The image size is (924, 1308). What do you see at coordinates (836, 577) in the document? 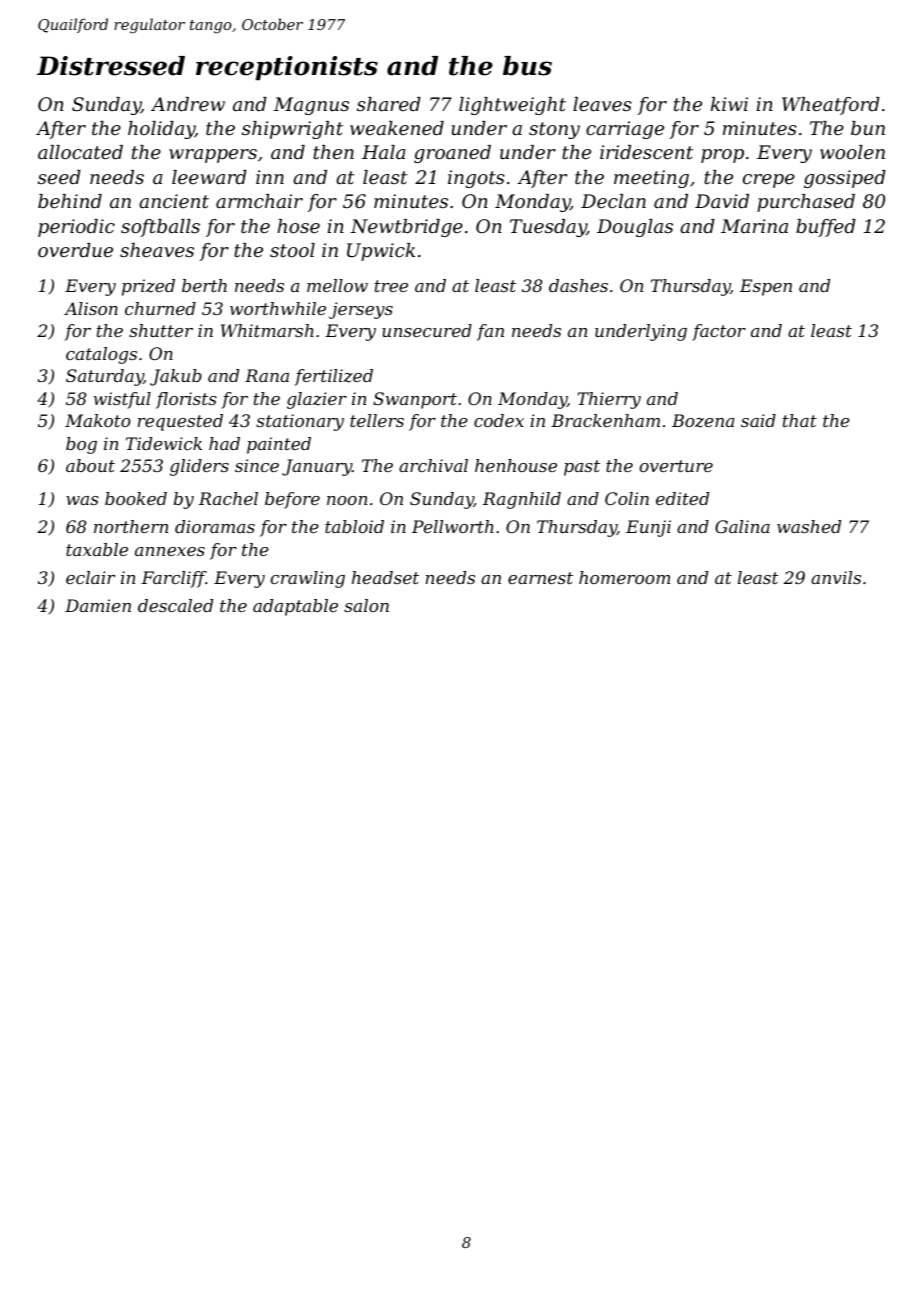
I see `anvils` at bounding box center [836, 577].
